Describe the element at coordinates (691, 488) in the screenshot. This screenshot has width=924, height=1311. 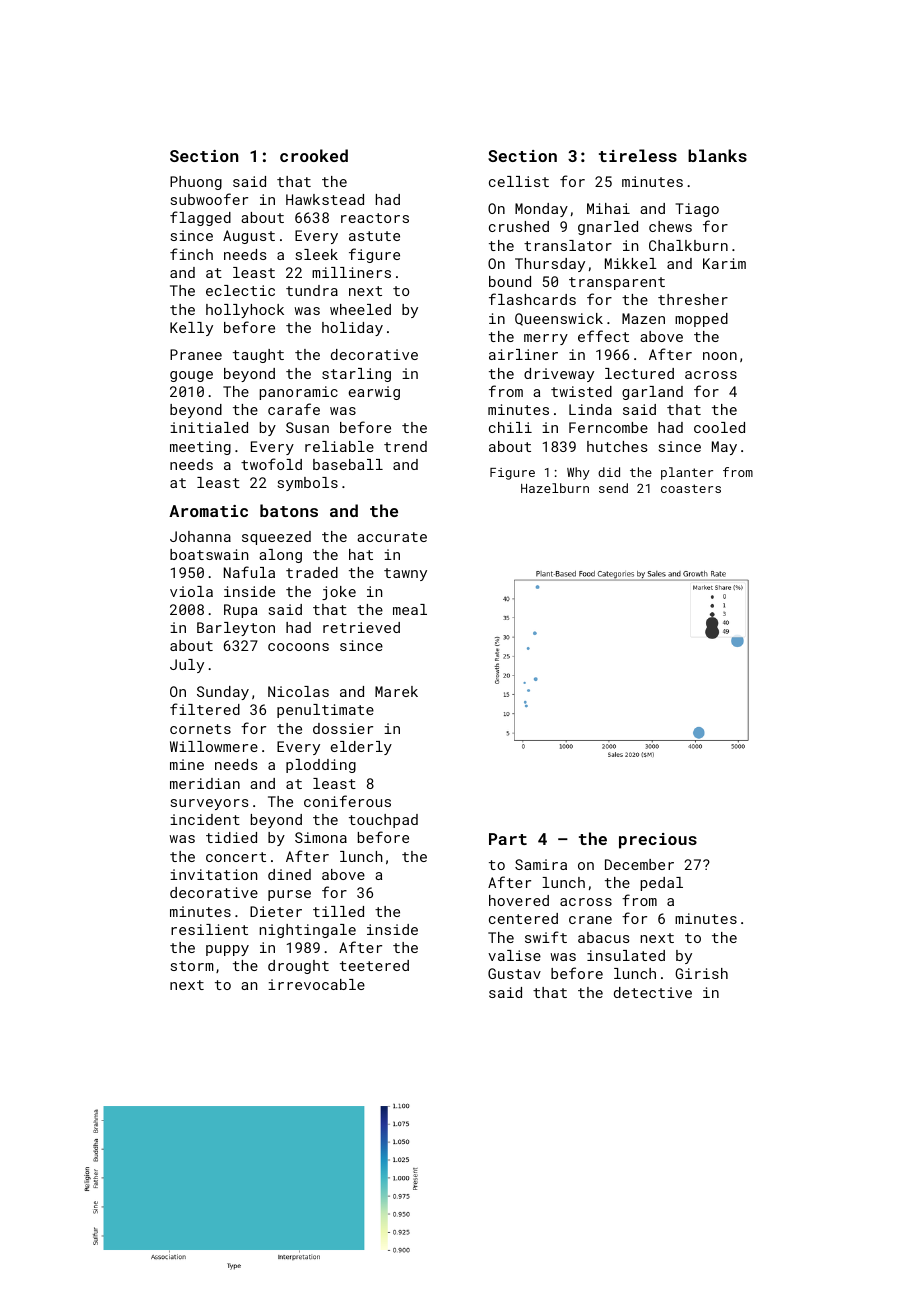
I see `coasters` at that location.
